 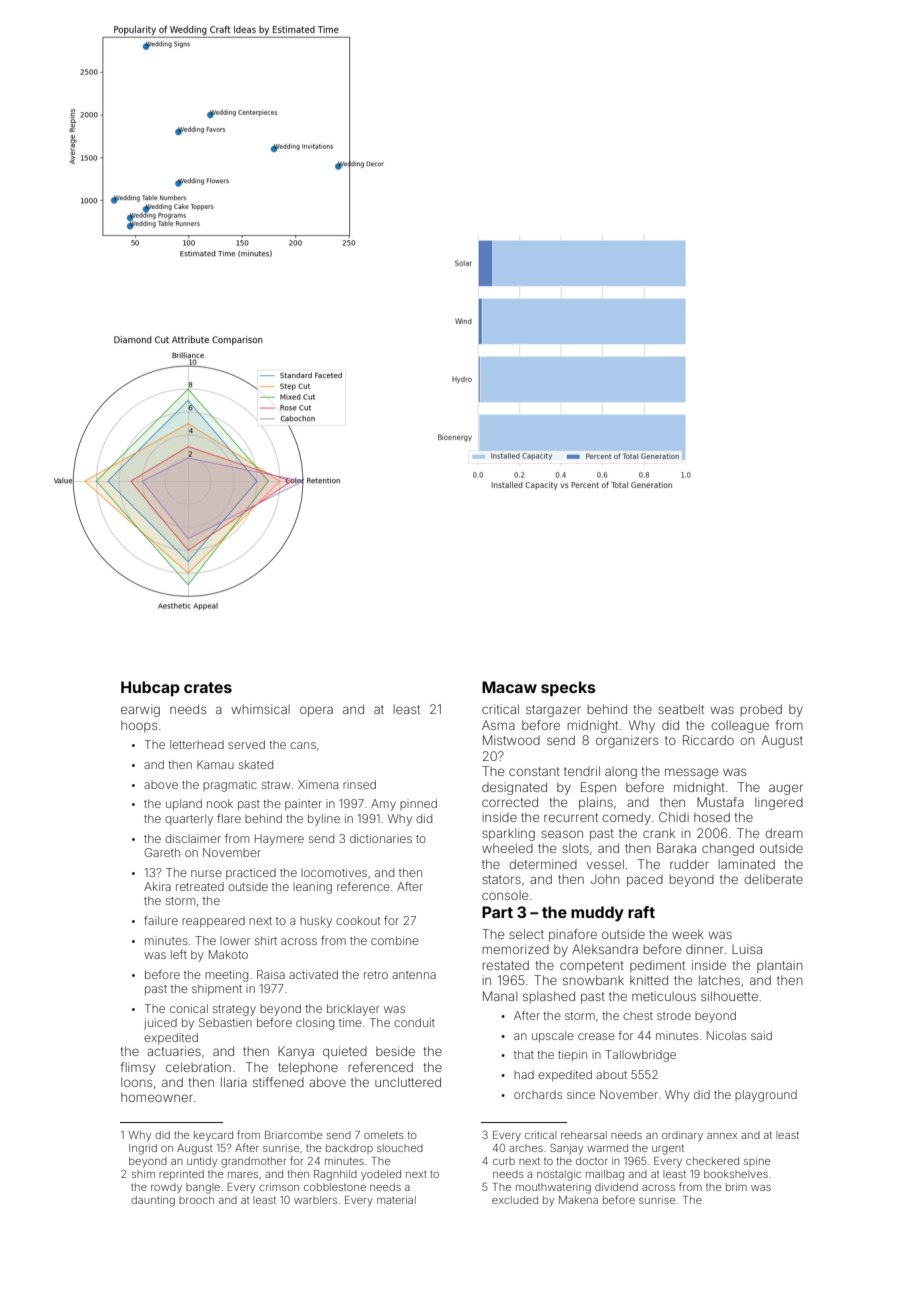 I want to click on said, so click(x=761, y=1035).
